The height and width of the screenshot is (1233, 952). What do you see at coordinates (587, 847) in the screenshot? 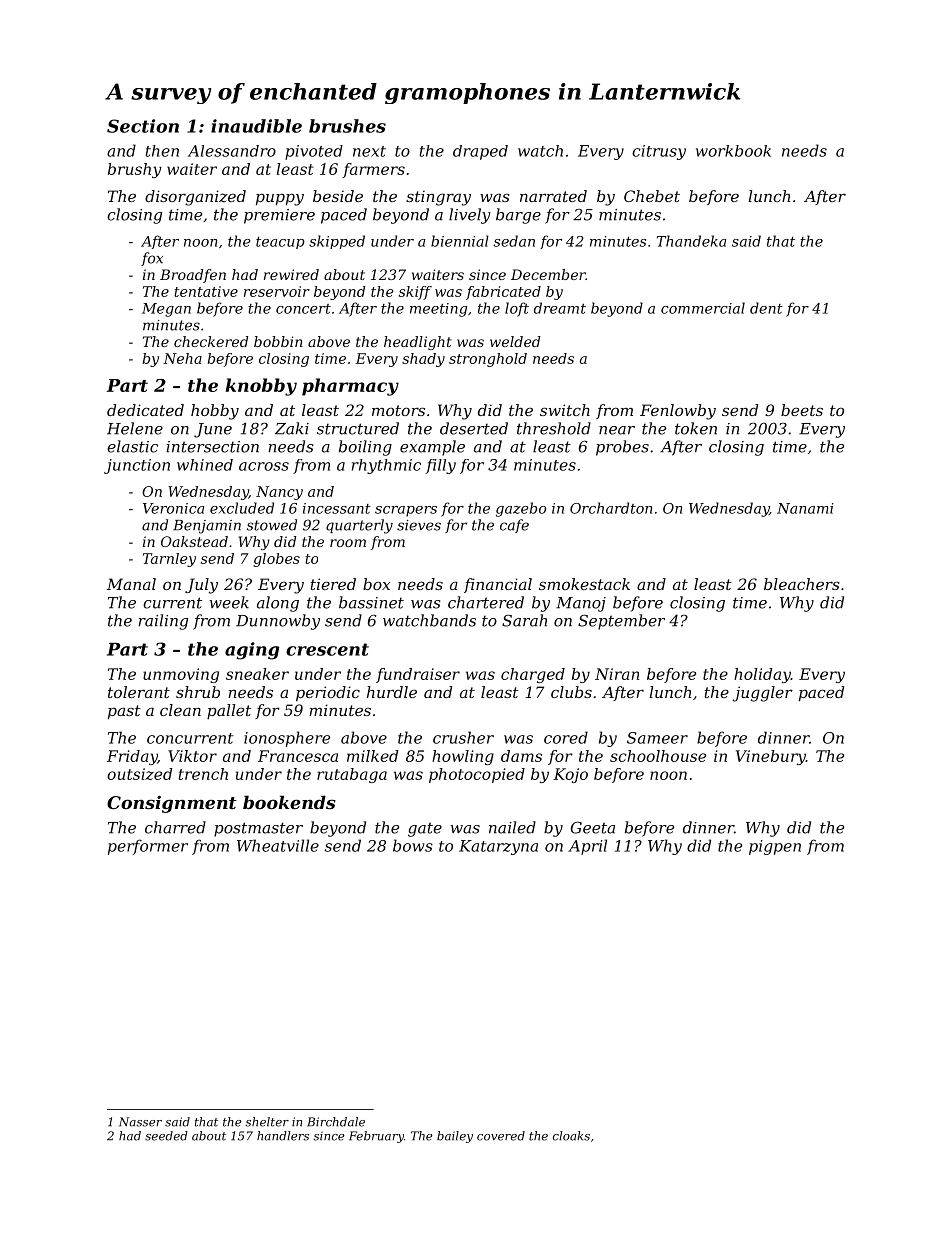
I see `April` at bounding box center [587, 847].
